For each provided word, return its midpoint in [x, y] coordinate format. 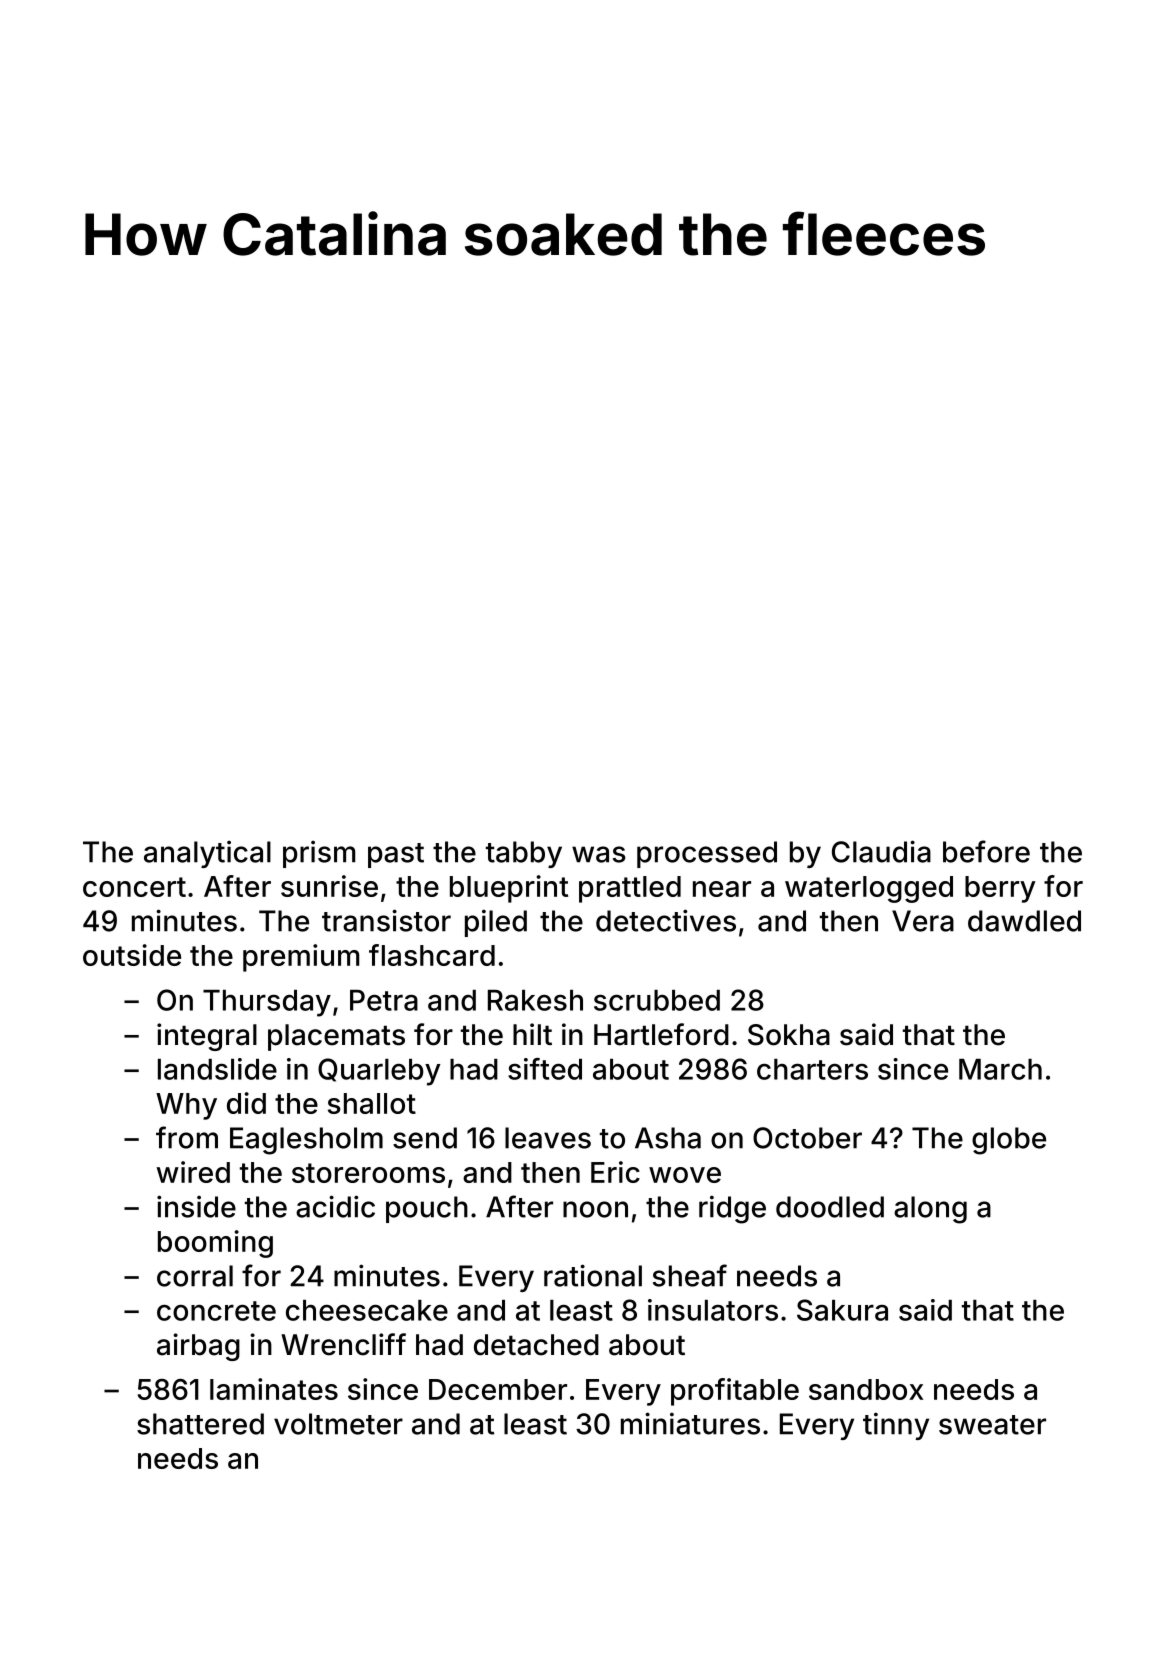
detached [536, 1345]
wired [193, 1172]
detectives [666, 920]
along [930, 1210]
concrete [216, 1311]
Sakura [842, 1310]
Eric [615, 1172]
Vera [923, 921]
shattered [200, 1424]
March [1000, 1069]
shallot [372, 1103]
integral [207, 1037]
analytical [207, 854]
